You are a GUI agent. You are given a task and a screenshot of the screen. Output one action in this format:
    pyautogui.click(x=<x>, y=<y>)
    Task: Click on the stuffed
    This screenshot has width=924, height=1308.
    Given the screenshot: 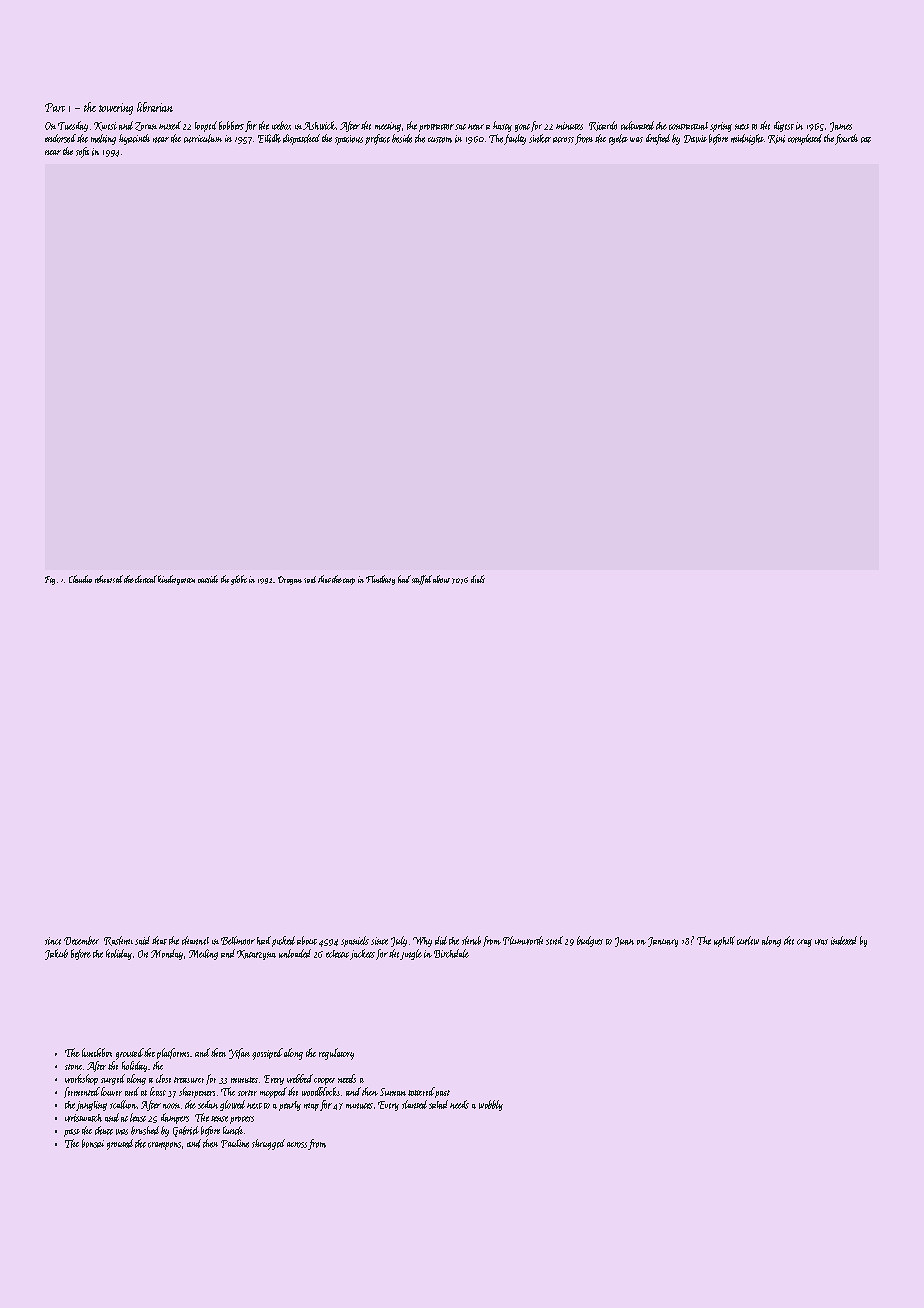 What is the action you would take?
    pyautogui.click(x=422, y=580)
